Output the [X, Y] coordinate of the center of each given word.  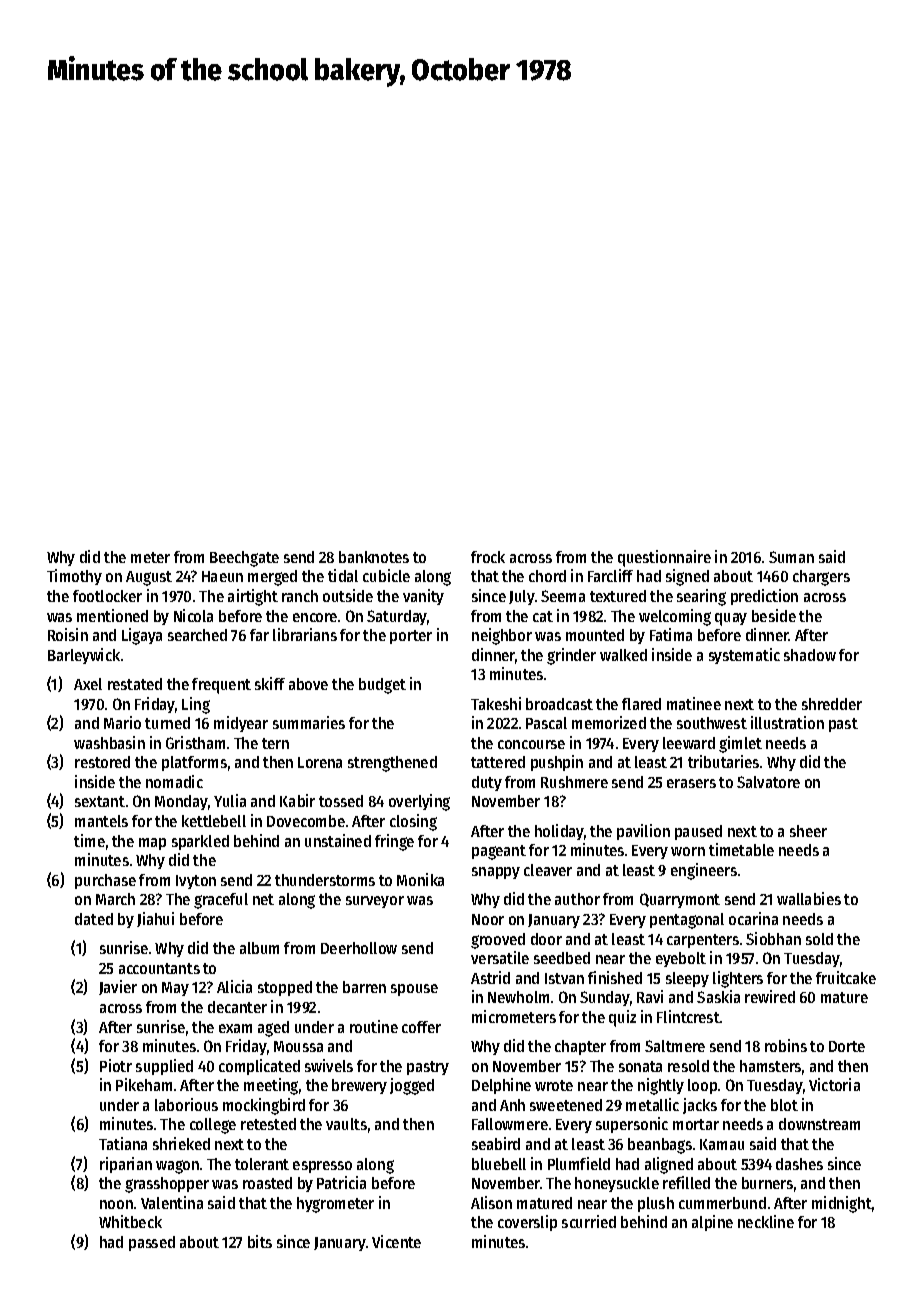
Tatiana [123, 1143]
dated [94, 919]
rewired [770, 996]
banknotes [374, 557]
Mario [122, 722]
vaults [346, 1124]
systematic [744, 656]
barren [364, 987]
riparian [126, 1165]
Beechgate [244, 559]
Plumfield [579, 1163]
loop [702, 1086]
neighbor [502, 636]
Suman [791, 557]
